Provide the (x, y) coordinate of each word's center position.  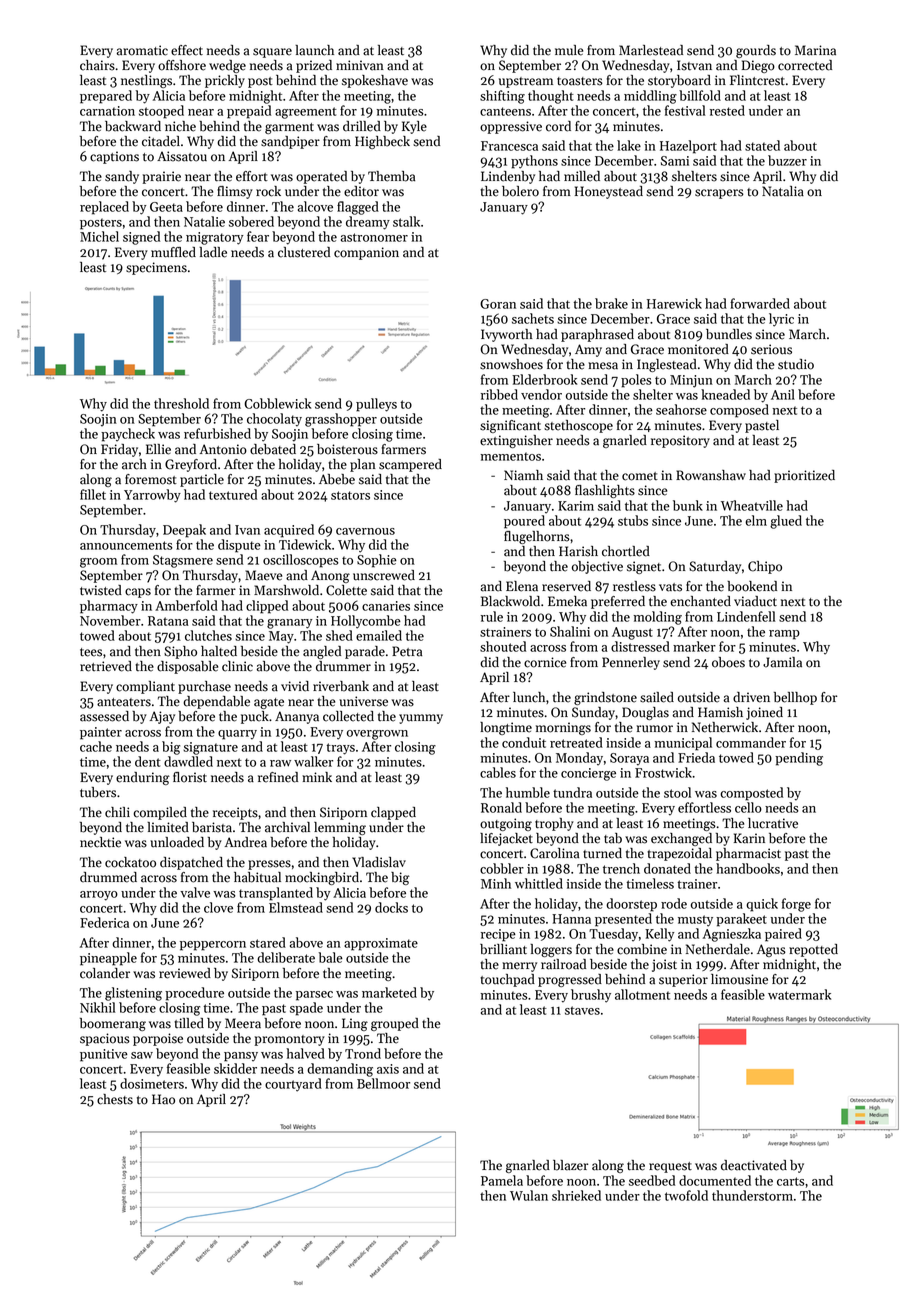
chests (115, 1099)
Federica (104, 922)
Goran (498, 304)
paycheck (128, 435)
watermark (799, 994)
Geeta (166, 207)
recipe (498, 935)
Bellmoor (383, 1083)
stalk (406, 221)
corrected (805, 65)
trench (621, 868)
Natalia (783, 191)
